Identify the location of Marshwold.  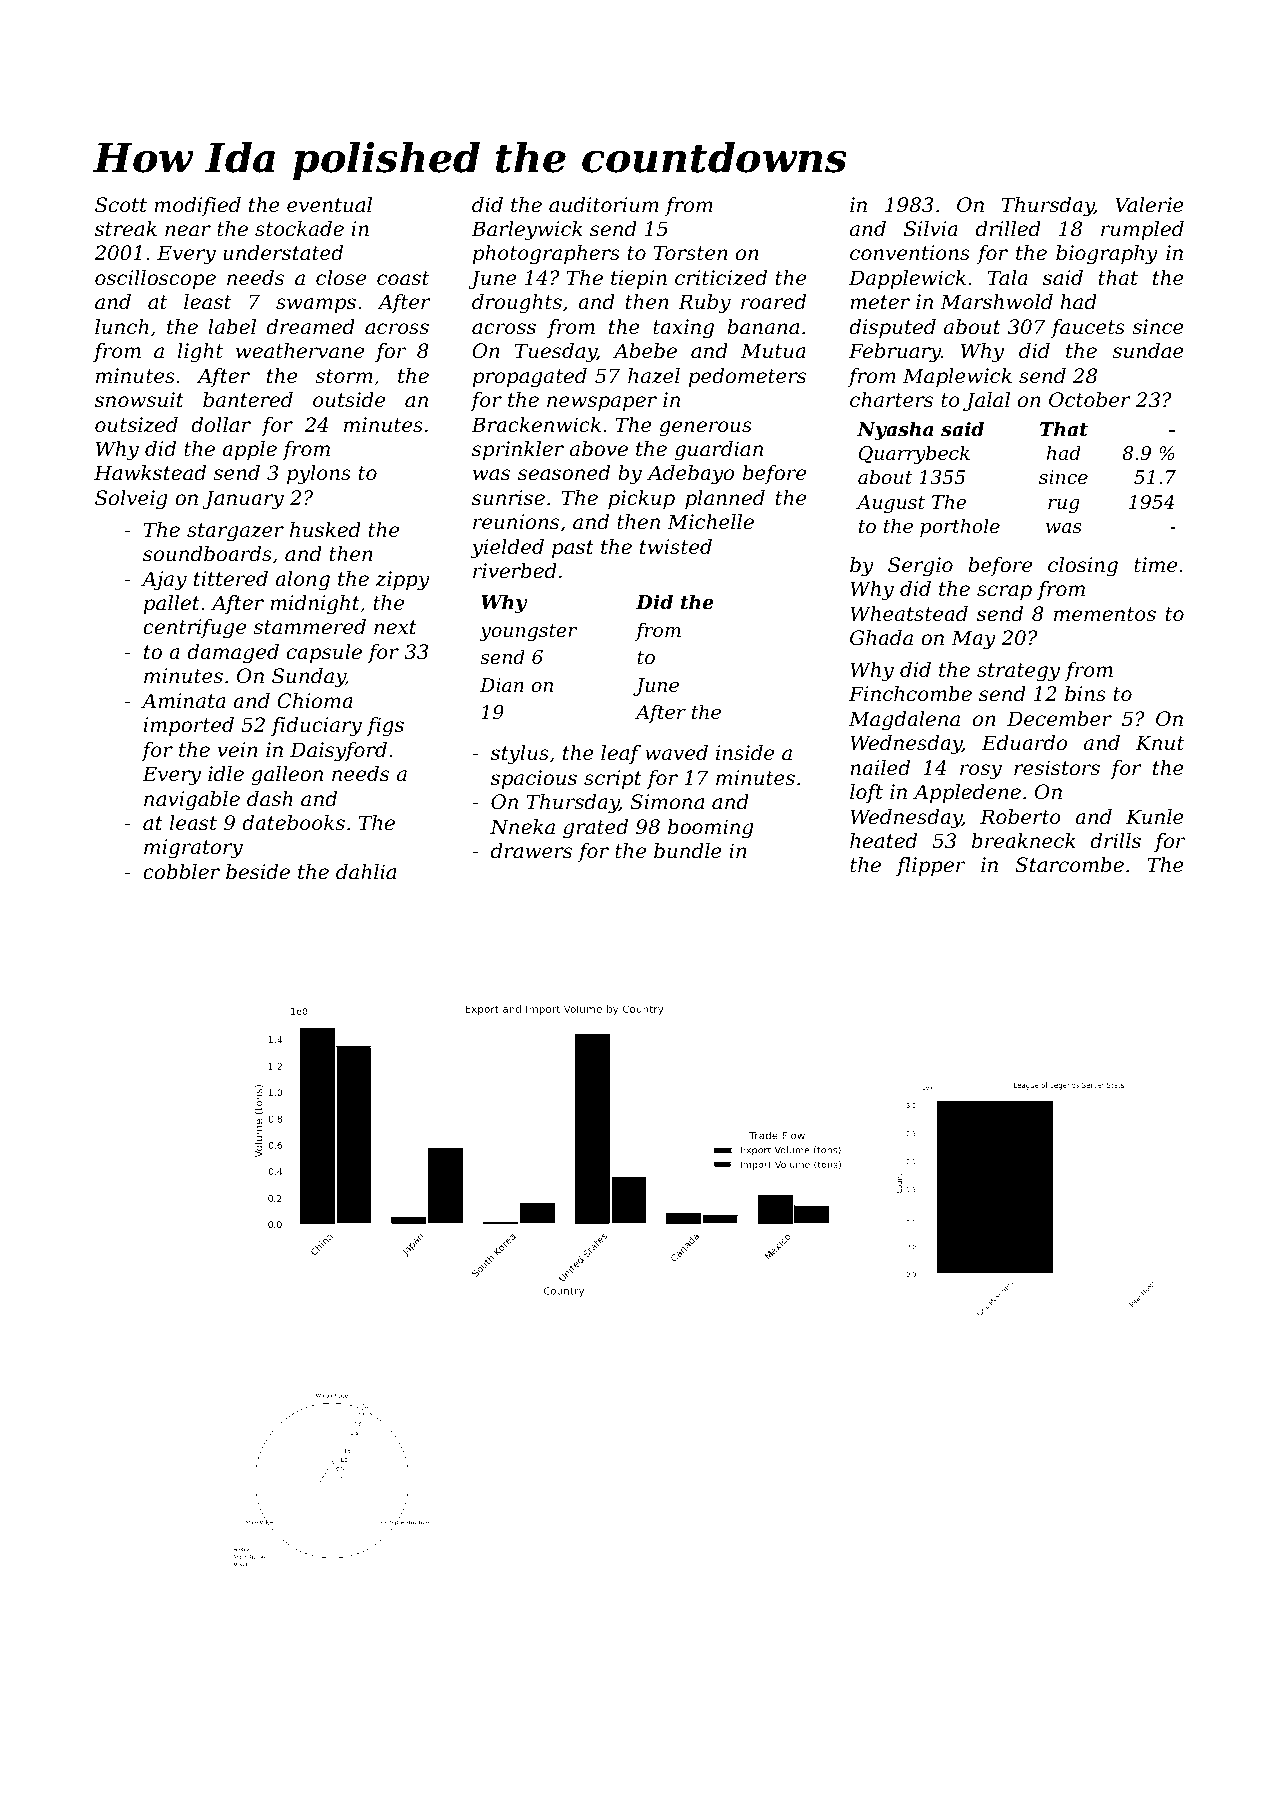
(996, 302).
